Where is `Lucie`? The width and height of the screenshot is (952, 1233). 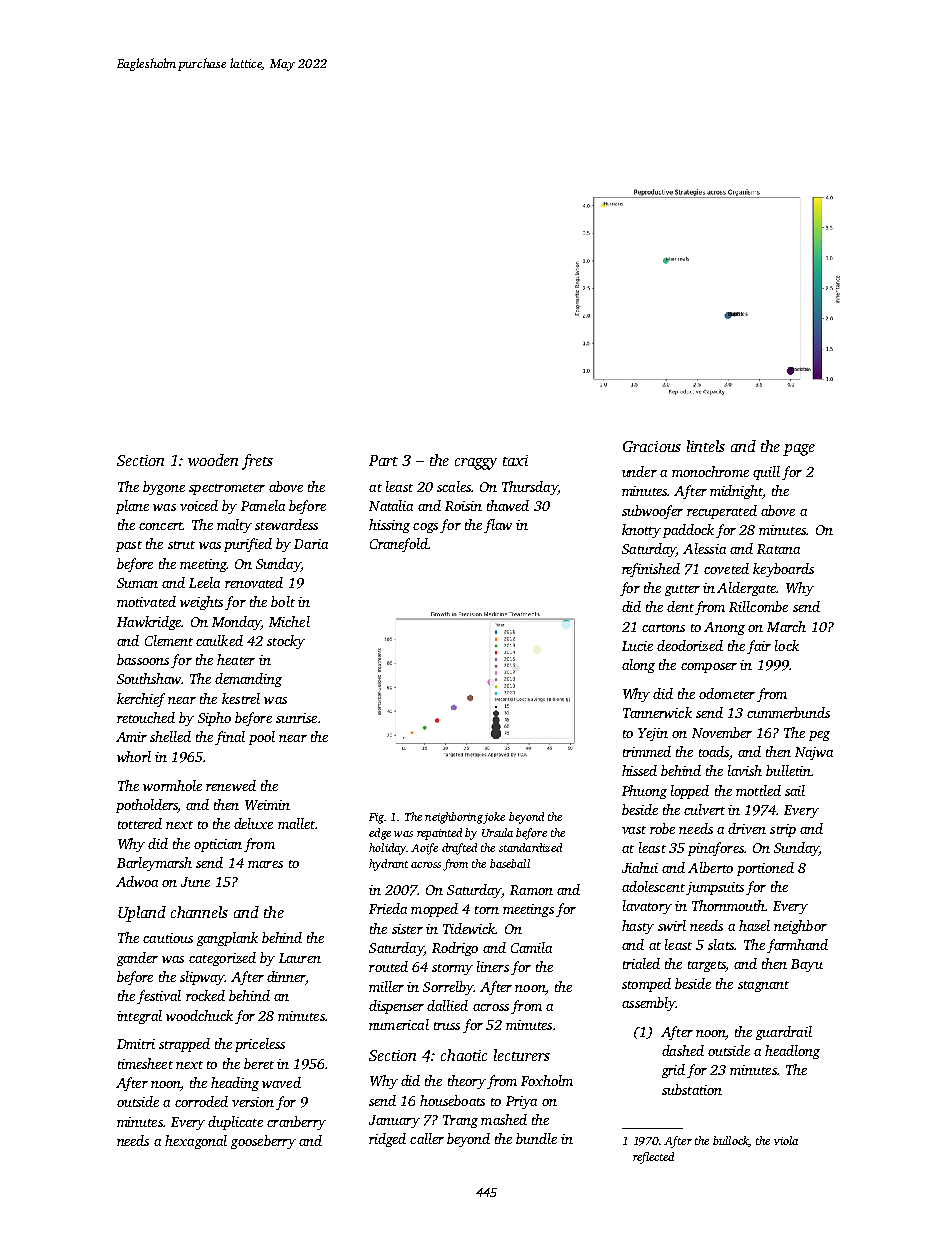
Lucie is located at coordinates (637, 646).
